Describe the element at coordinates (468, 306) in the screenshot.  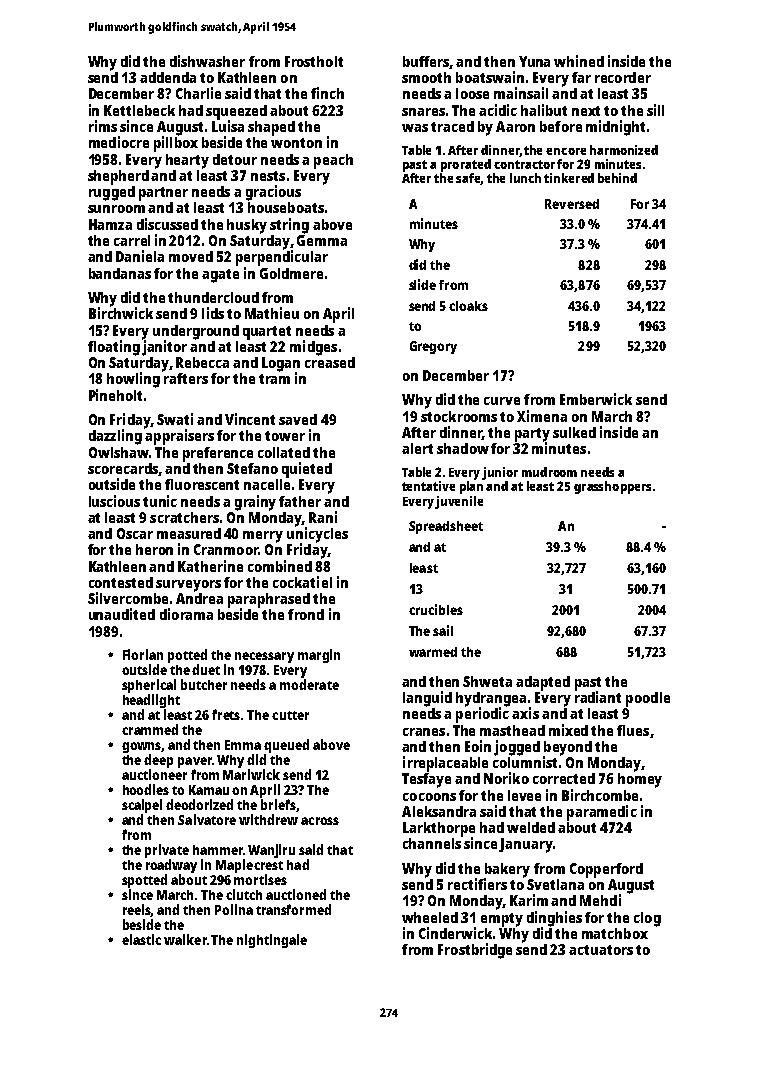
I see `cloaks` at that location.
